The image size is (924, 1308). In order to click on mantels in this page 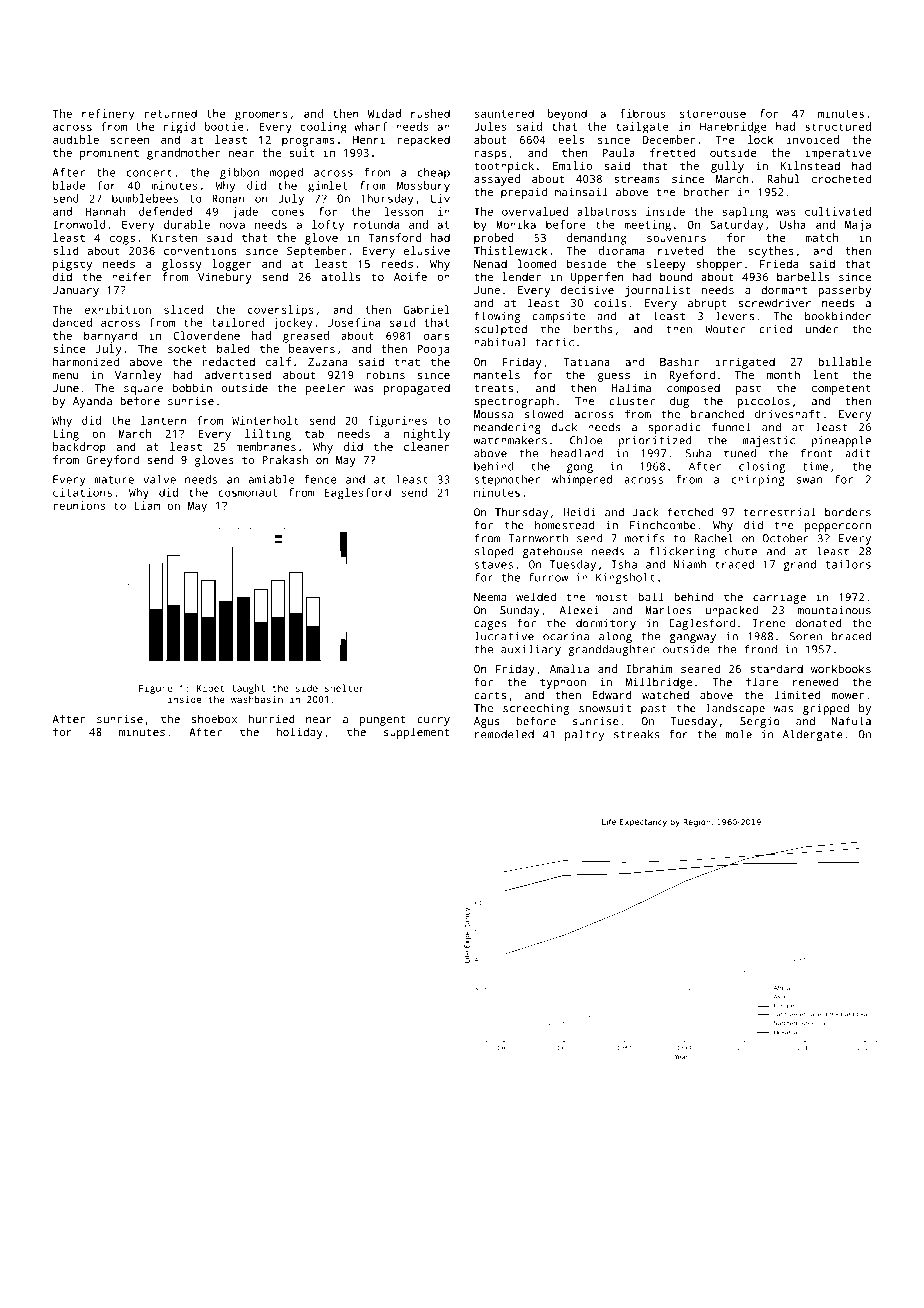, I will do `click(497, 374)`.
